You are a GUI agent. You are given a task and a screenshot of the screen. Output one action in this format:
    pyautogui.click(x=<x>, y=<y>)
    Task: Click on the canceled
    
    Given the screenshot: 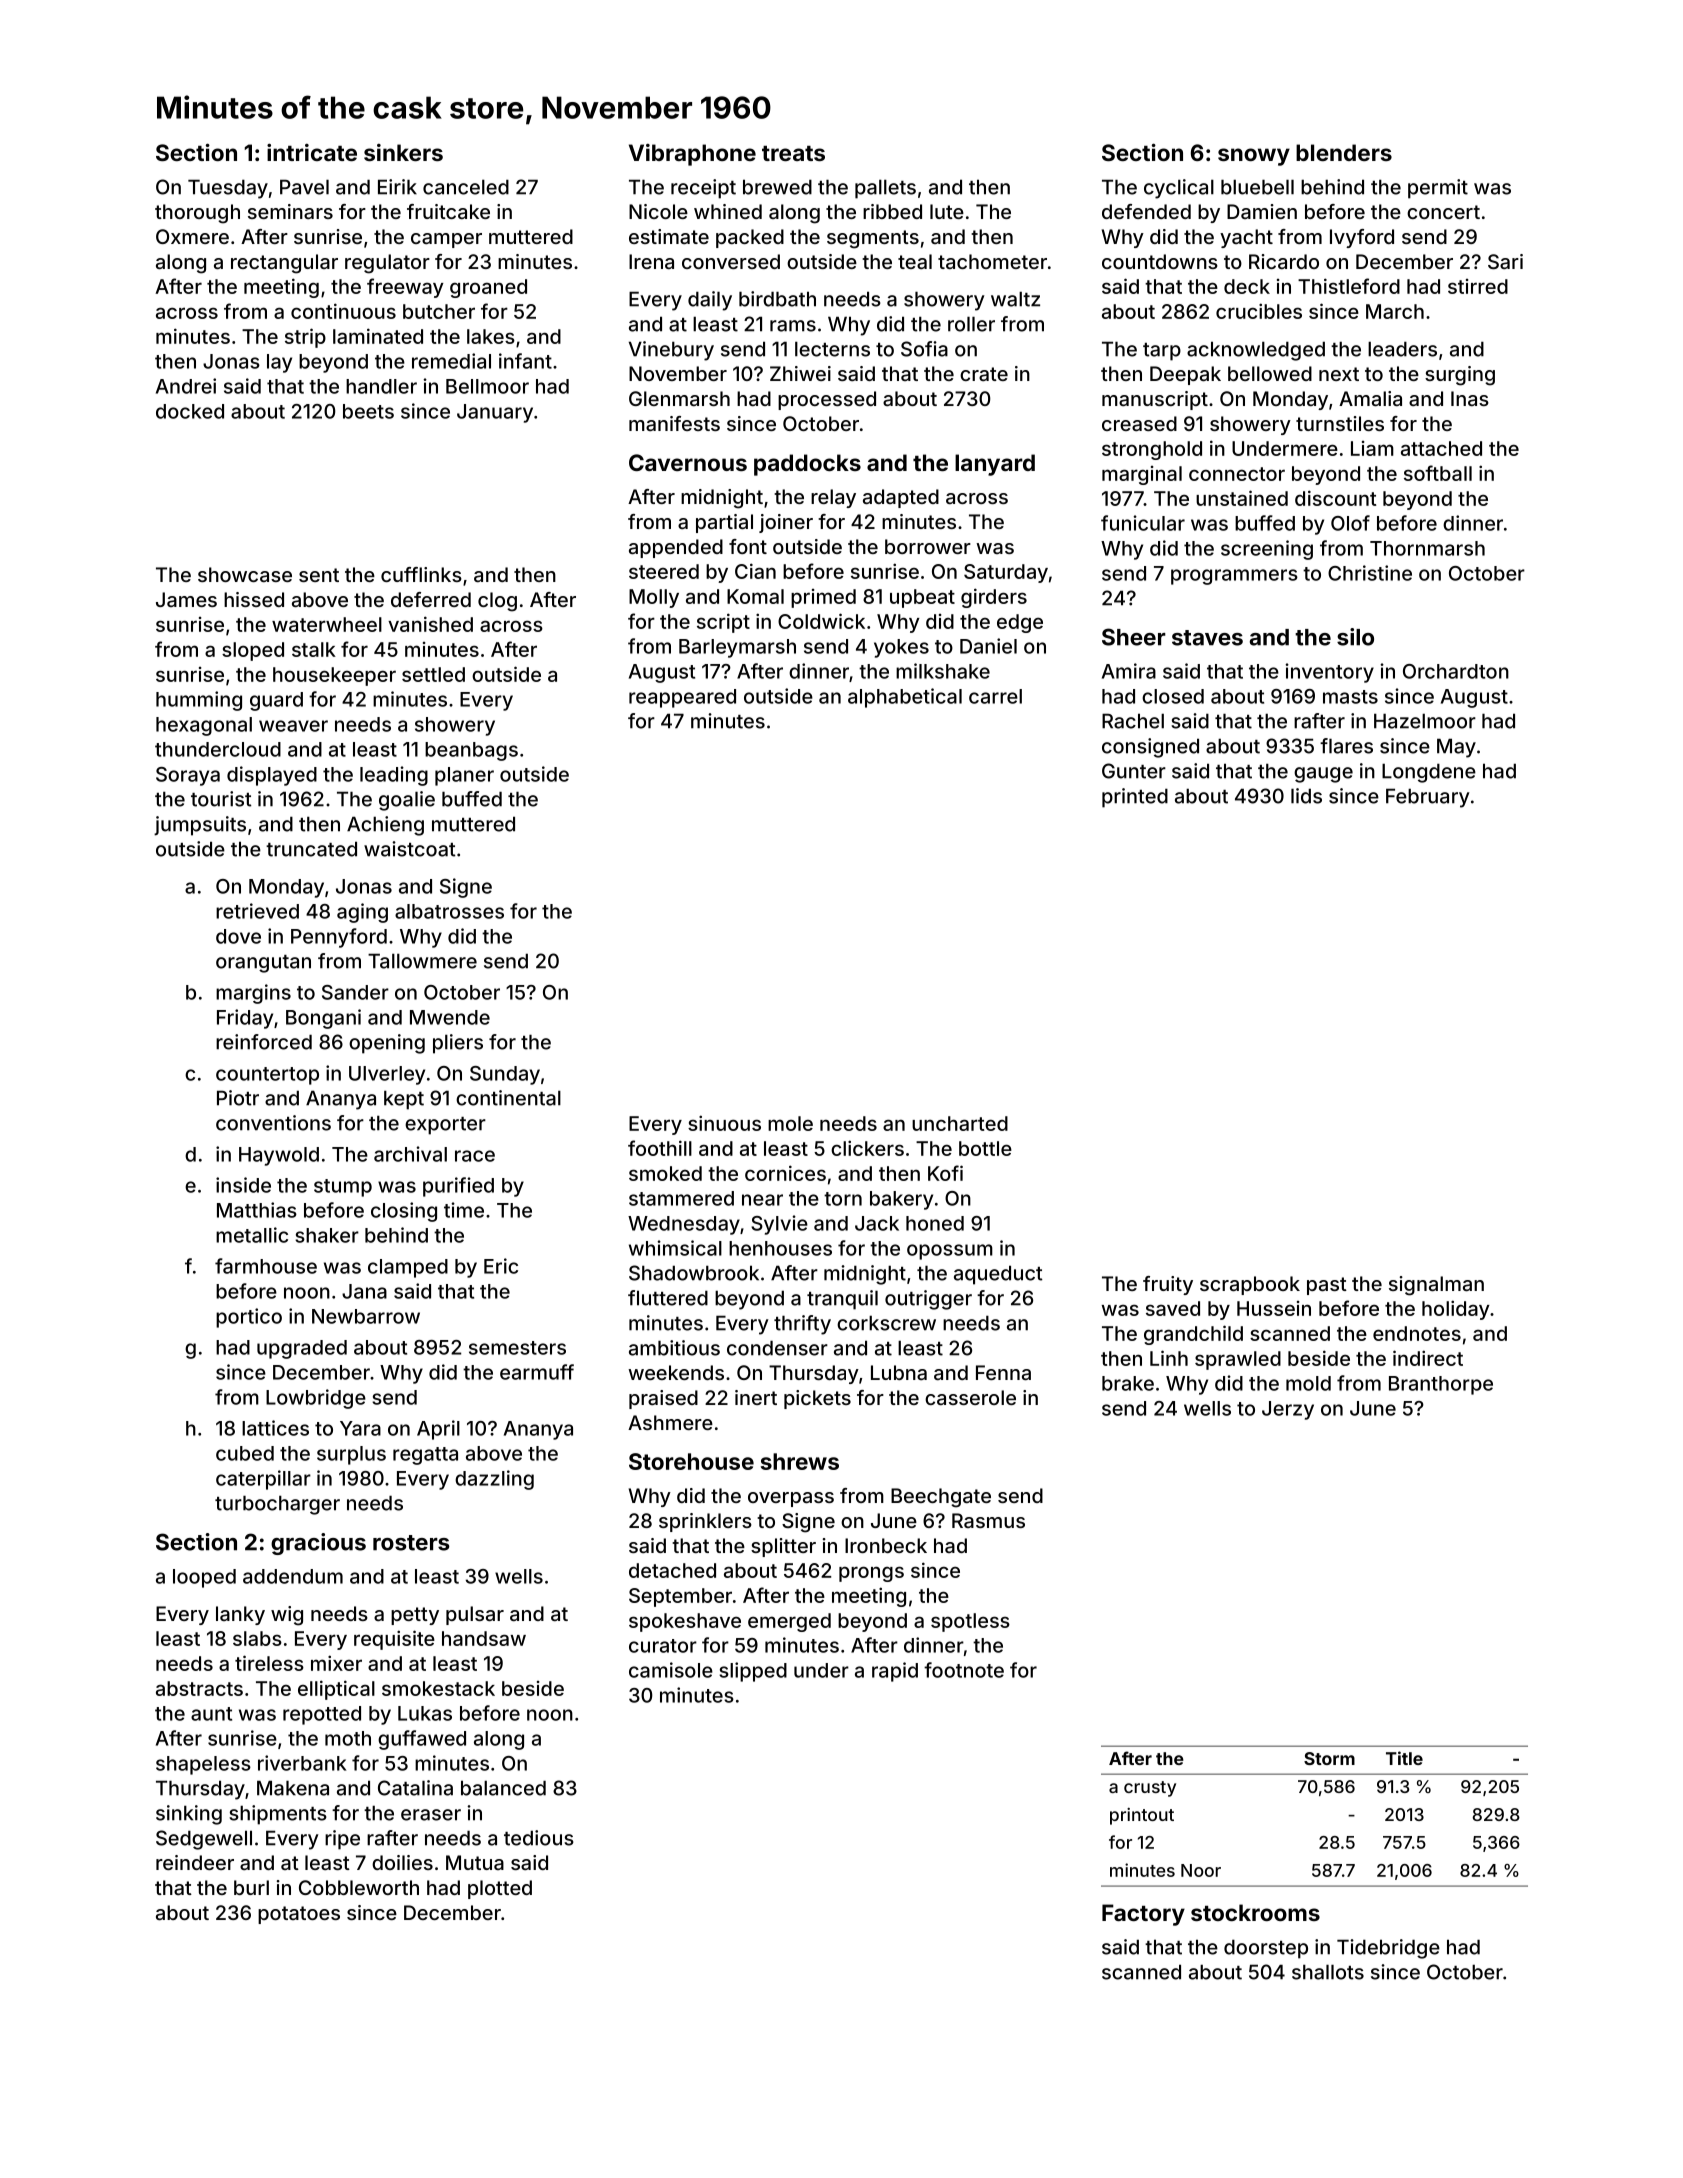 What is the action you would take?
    pyautogui.click(x=466, y=187)
